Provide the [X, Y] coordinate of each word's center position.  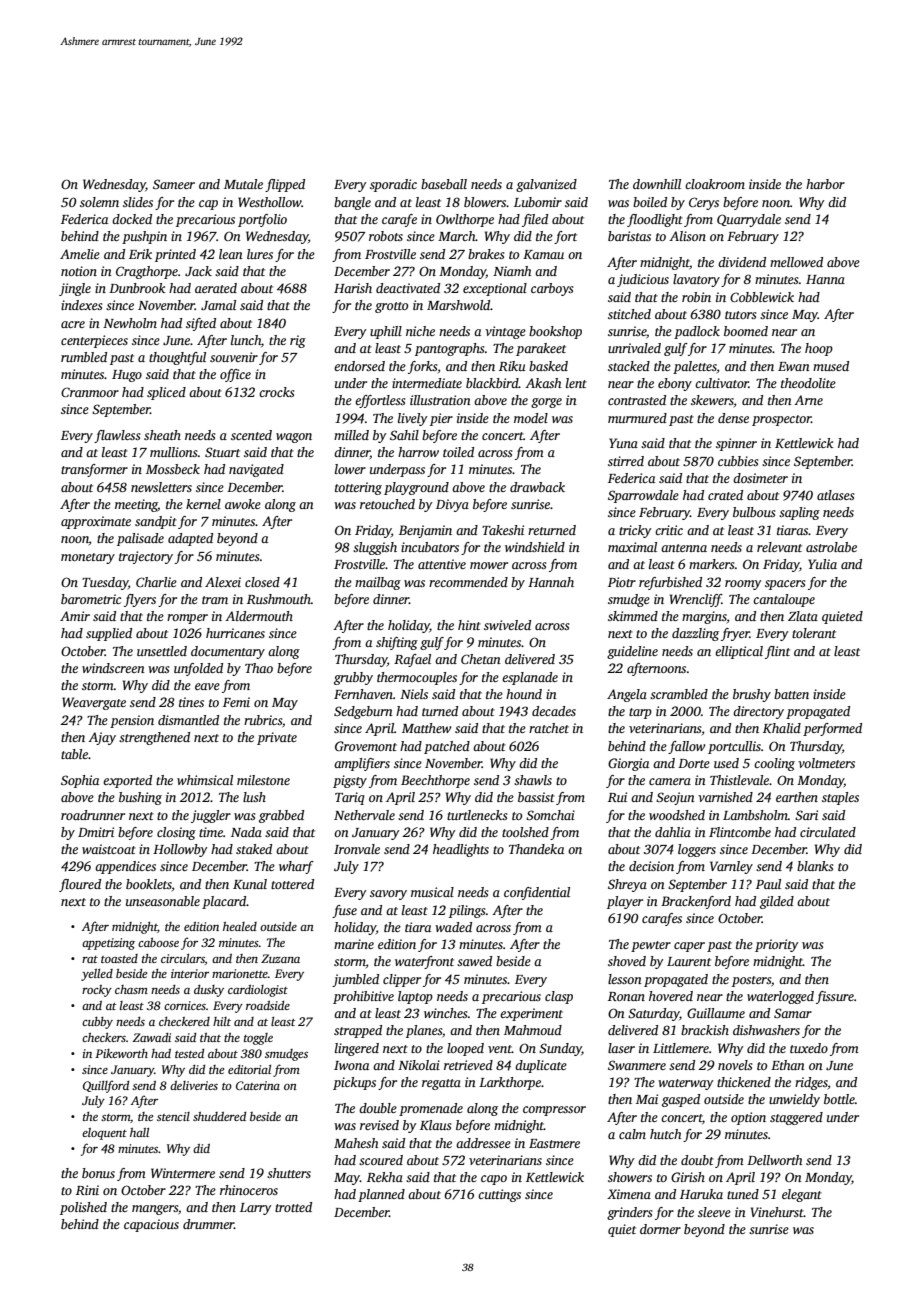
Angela [627, 695]
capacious [151, 1225]
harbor [825, 184]
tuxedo [809, 1048]
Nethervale [364, 815]
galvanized [546, 185]
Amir [75, 616]
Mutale [243, 184]
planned [381, 1195]
